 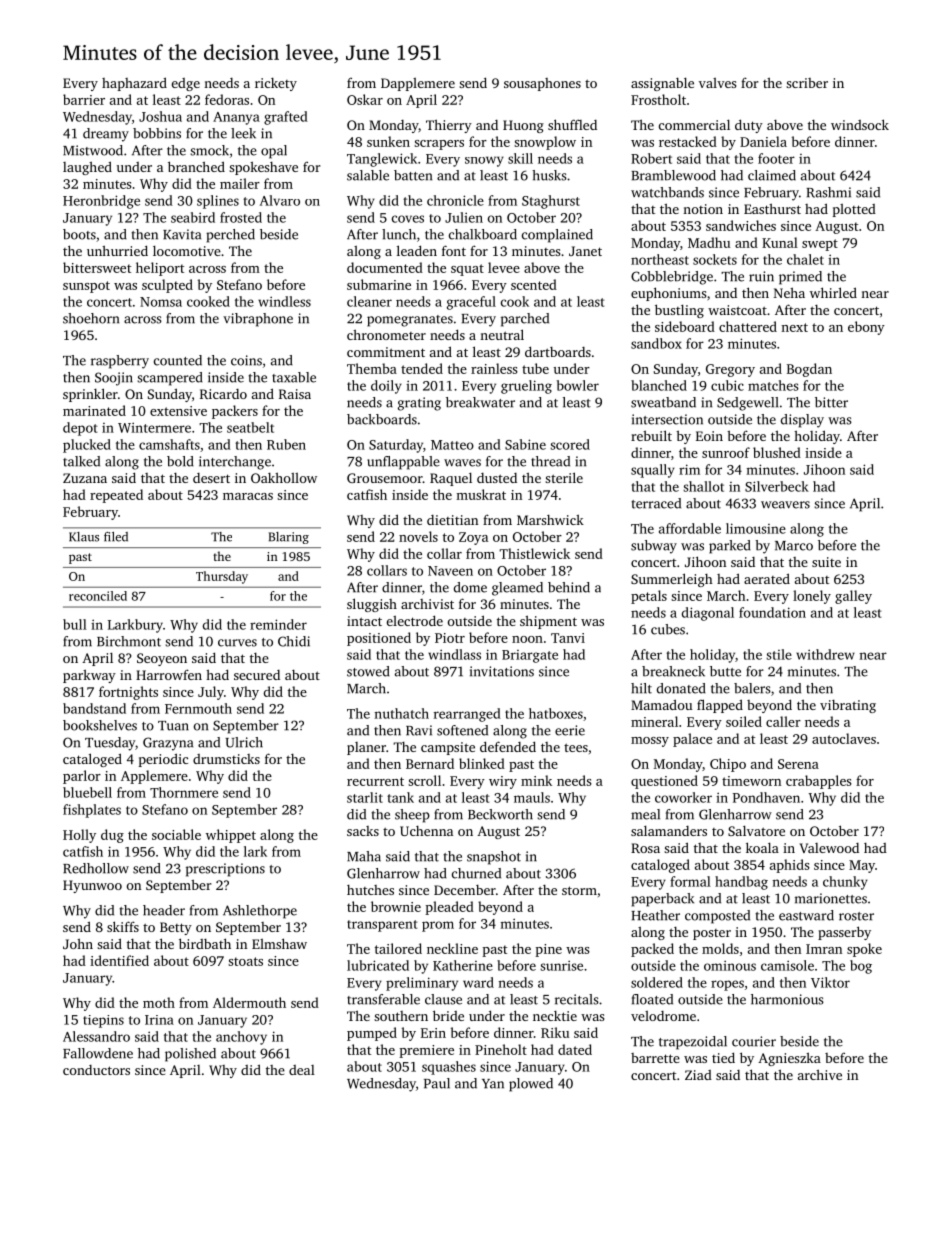 I want to click on Marshwick, so click(x=550, y=519).
